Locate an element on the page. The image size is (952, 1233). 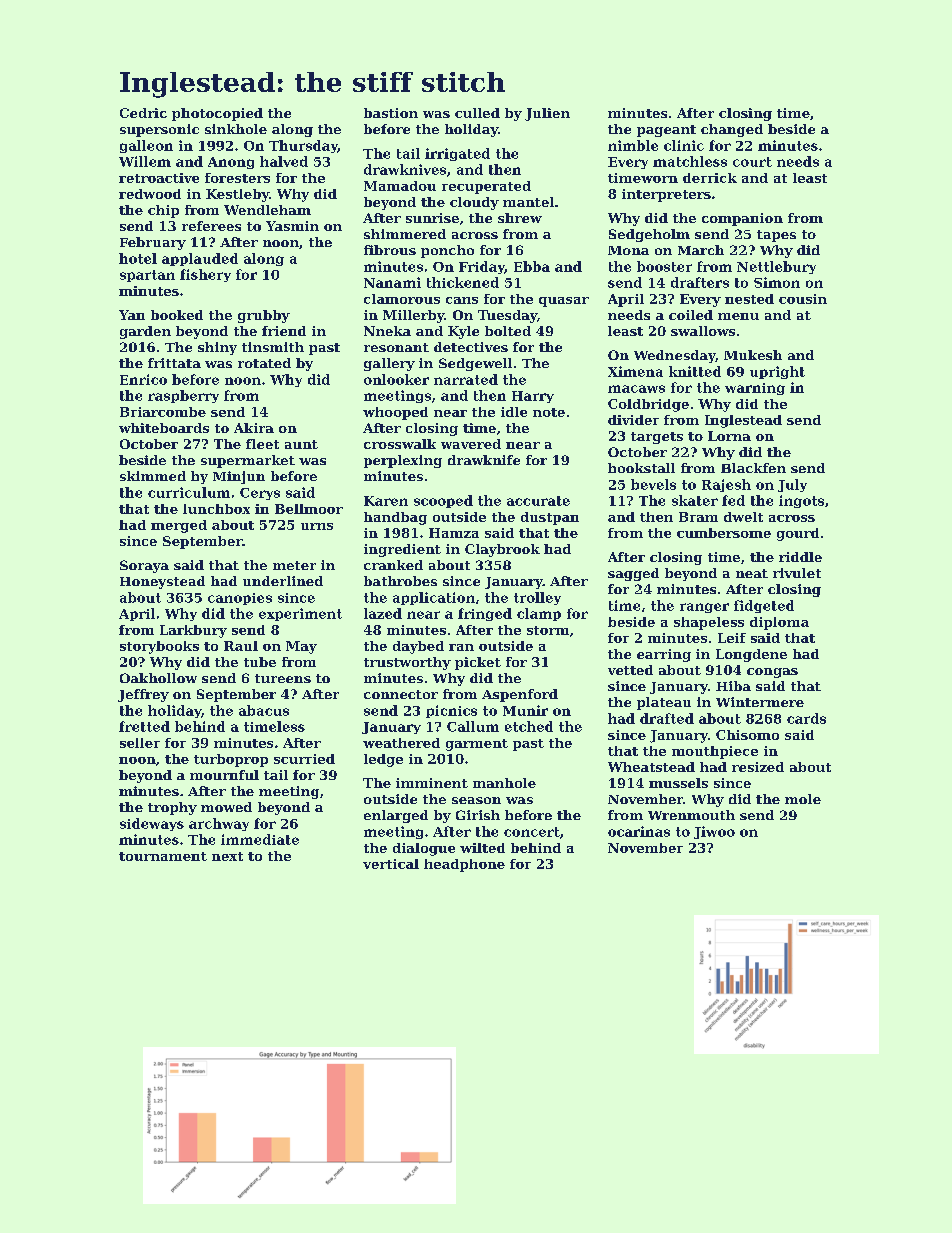
Mukesh is located at coordinates (753, 355).
